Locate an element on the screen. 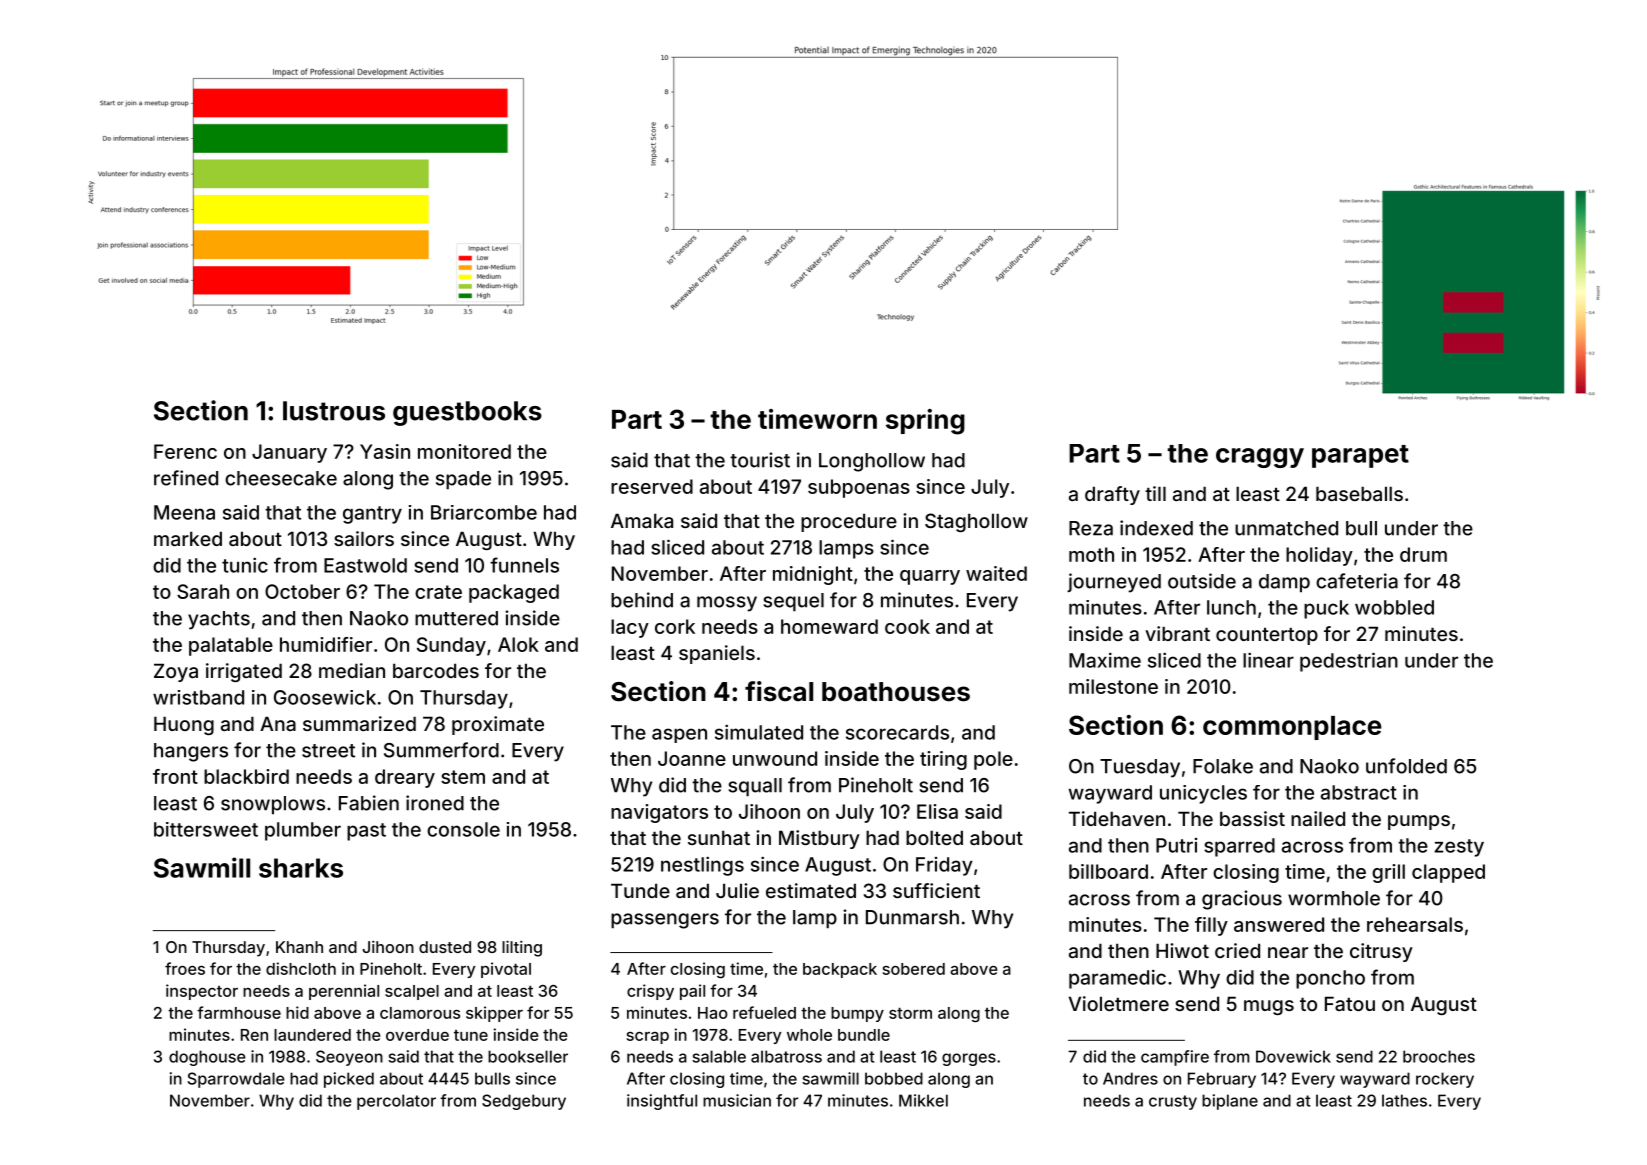  funnels is located at coordinates (524, 565).
